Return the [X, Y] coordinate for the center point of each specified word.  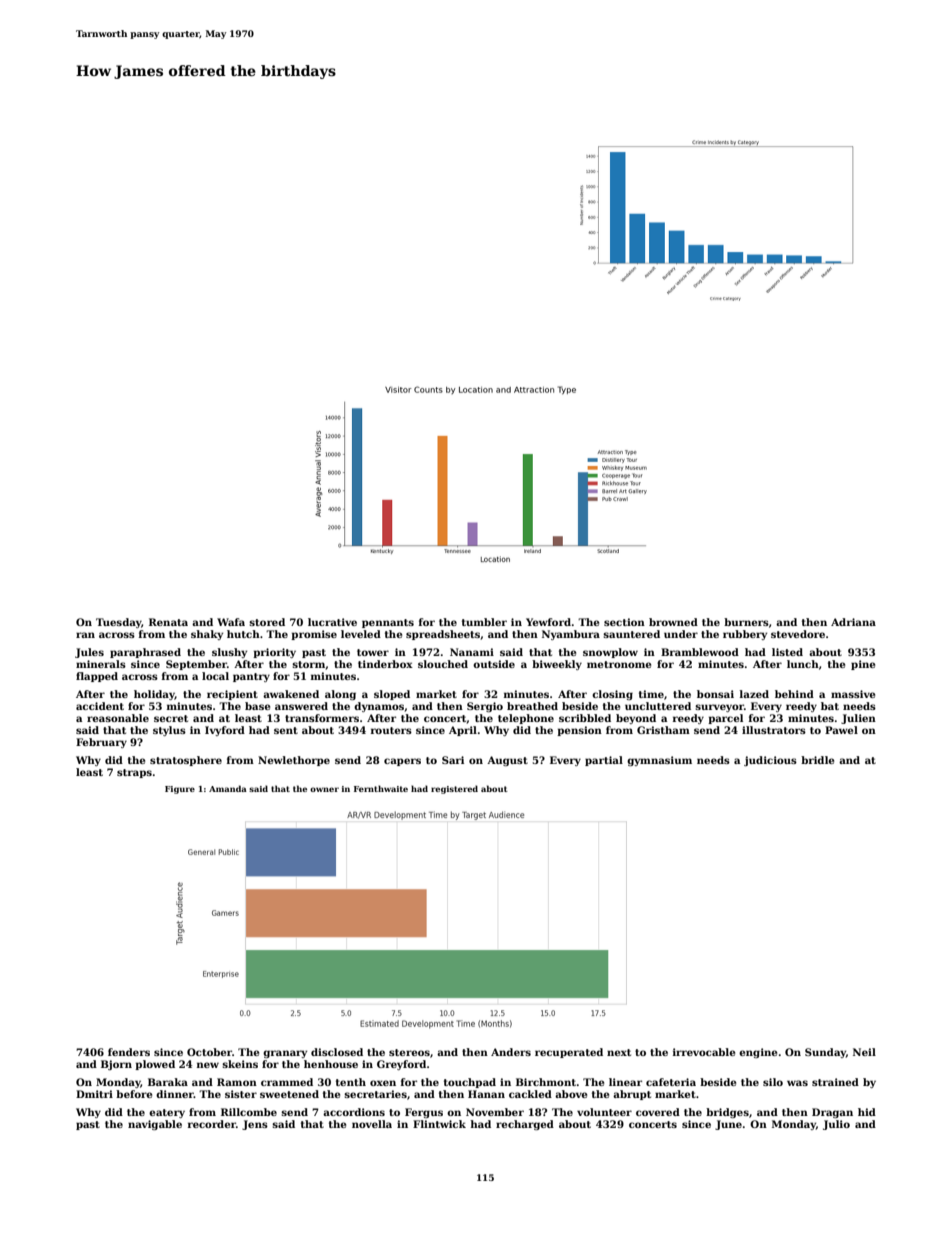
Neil [864, 1052]
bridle [817, 760]
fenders [129, 1052]
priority [274, 653]
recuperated [569, 1053]
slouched [443, 664]
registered [454, 789]
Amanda [228, 788]
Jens [255, 1125]
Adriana [853, 622]
